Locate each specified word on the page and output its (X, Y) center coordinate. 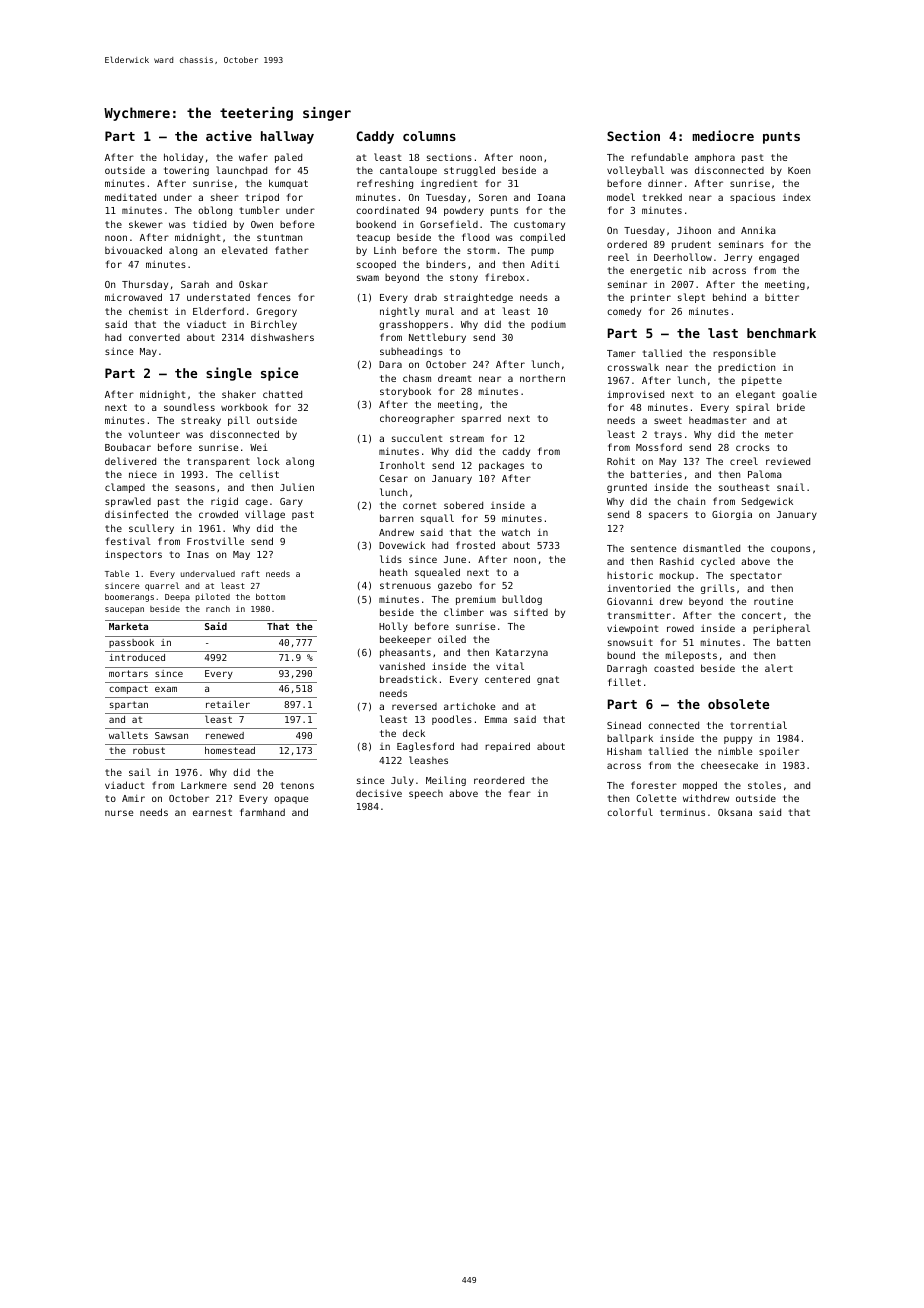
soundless (189, 407)
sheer (225, 197)
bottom (270, 596)
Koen (799, 170)
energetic (656, 271)
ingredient (449, 184)
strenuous (405, 585)
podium (548, 325)
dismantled (711, 548)
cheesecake (729, 765)
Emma (496, 719)
